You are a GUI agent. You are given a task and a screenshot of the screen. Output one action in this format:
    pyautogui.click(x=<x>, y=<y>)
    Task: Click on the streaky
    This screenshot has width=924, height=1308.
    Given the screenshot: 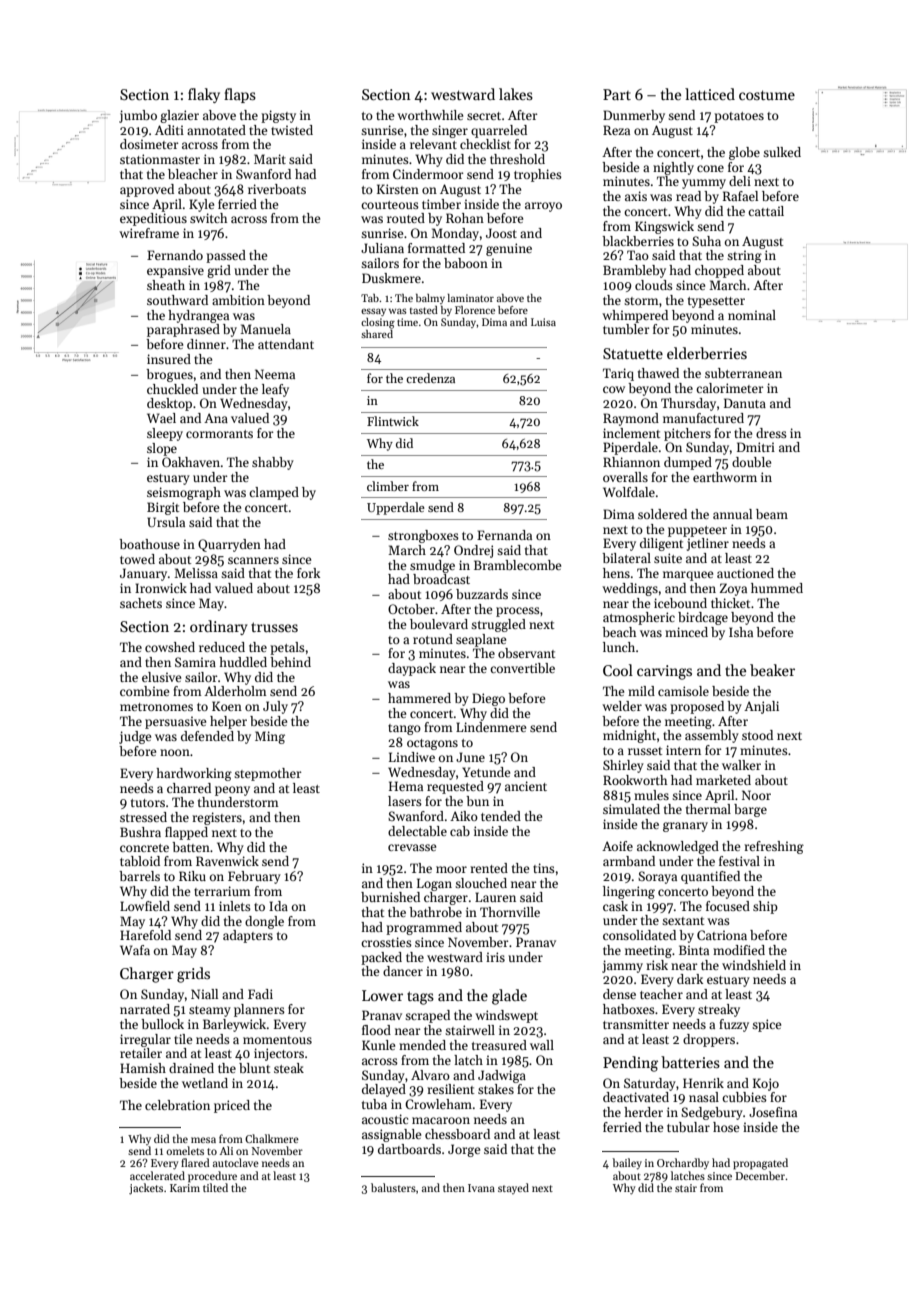 What is the action you would take?
    pyautogui.click(x=719, y=1010)
